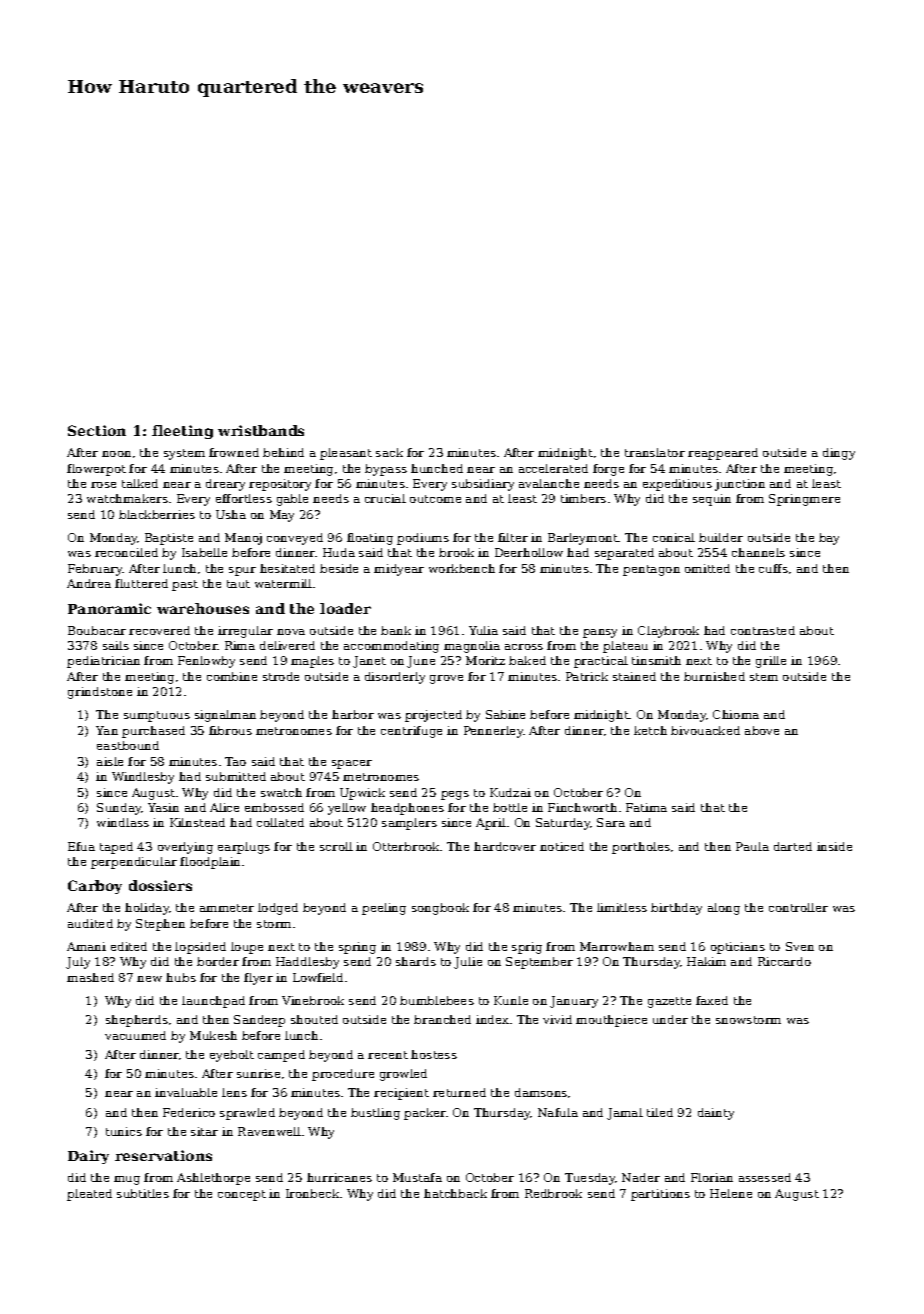 This document has width=924, height=1314. What do you see at coordinates (352, 764) in the document?
I see `spacer` at bounding box center [352, 764].
